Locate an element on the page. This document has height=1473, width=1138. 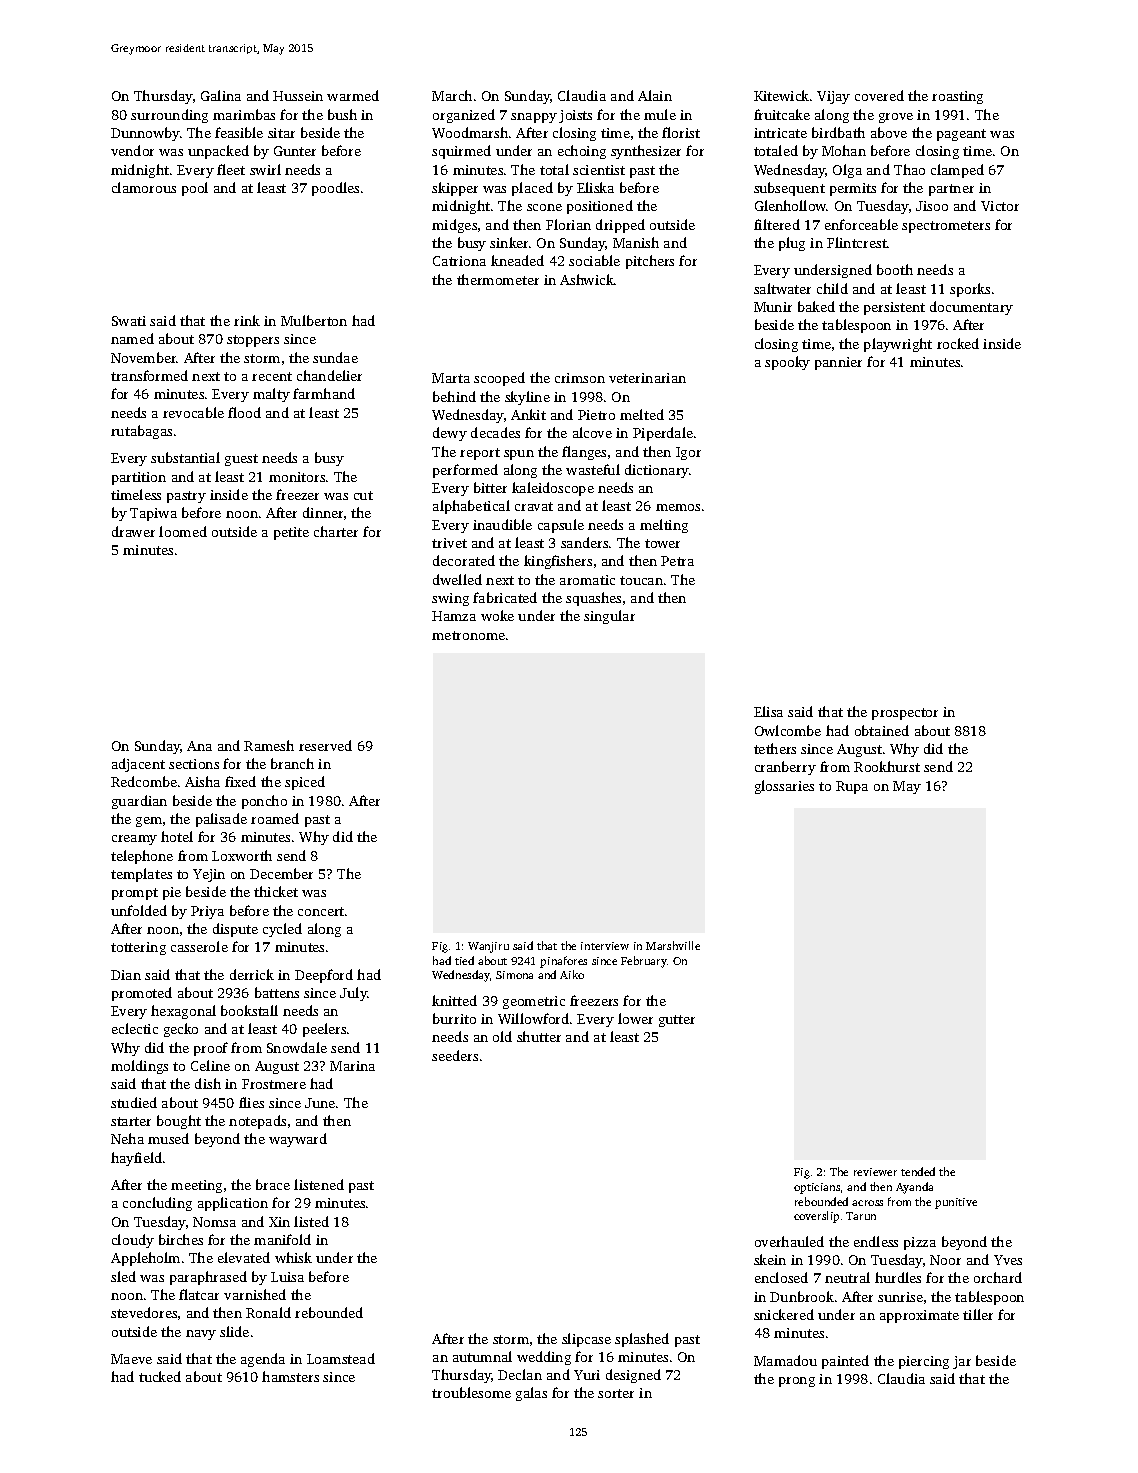
partner is located at coordinates (951, 190).
